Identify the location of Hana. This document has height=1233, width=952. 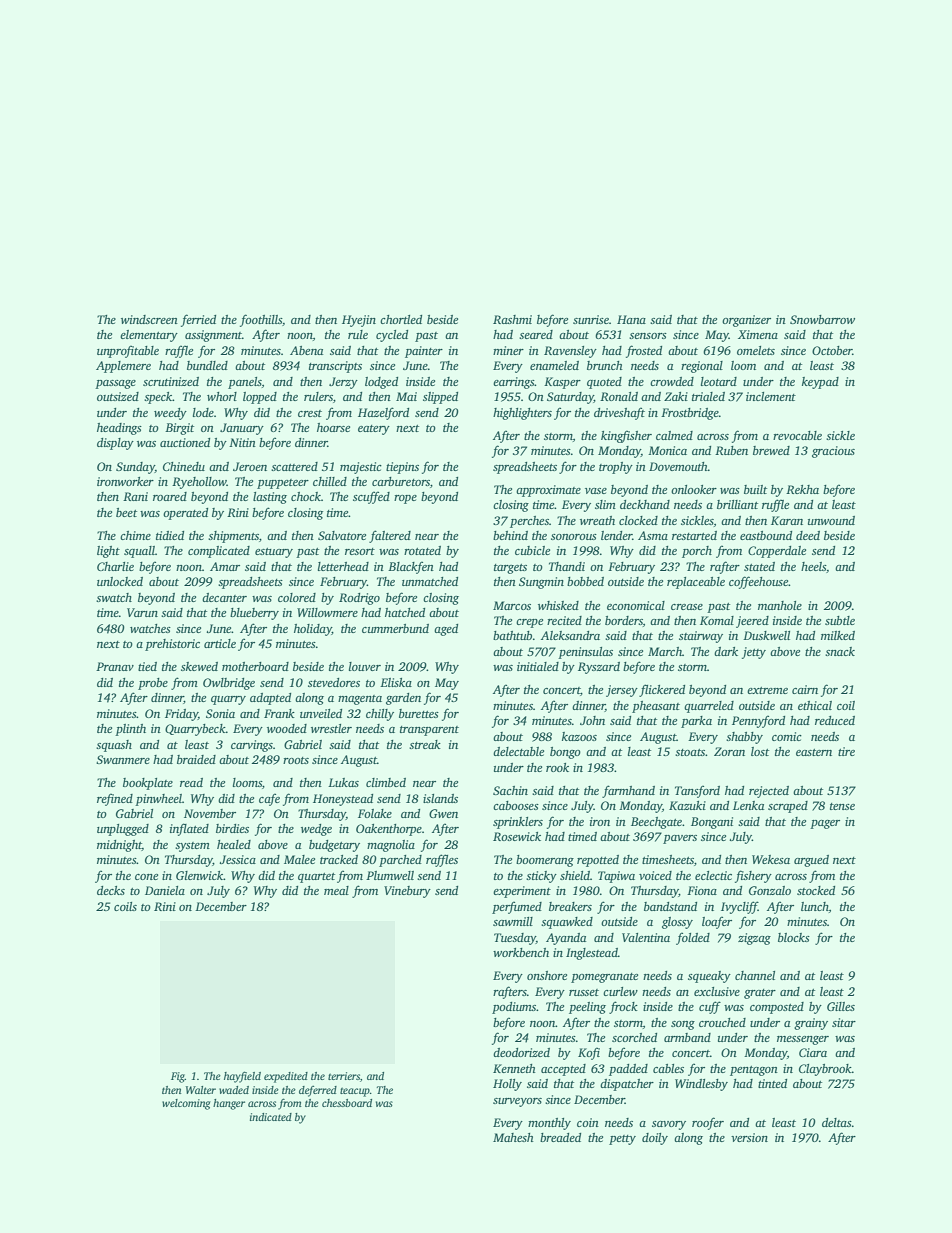
(631, 319).
